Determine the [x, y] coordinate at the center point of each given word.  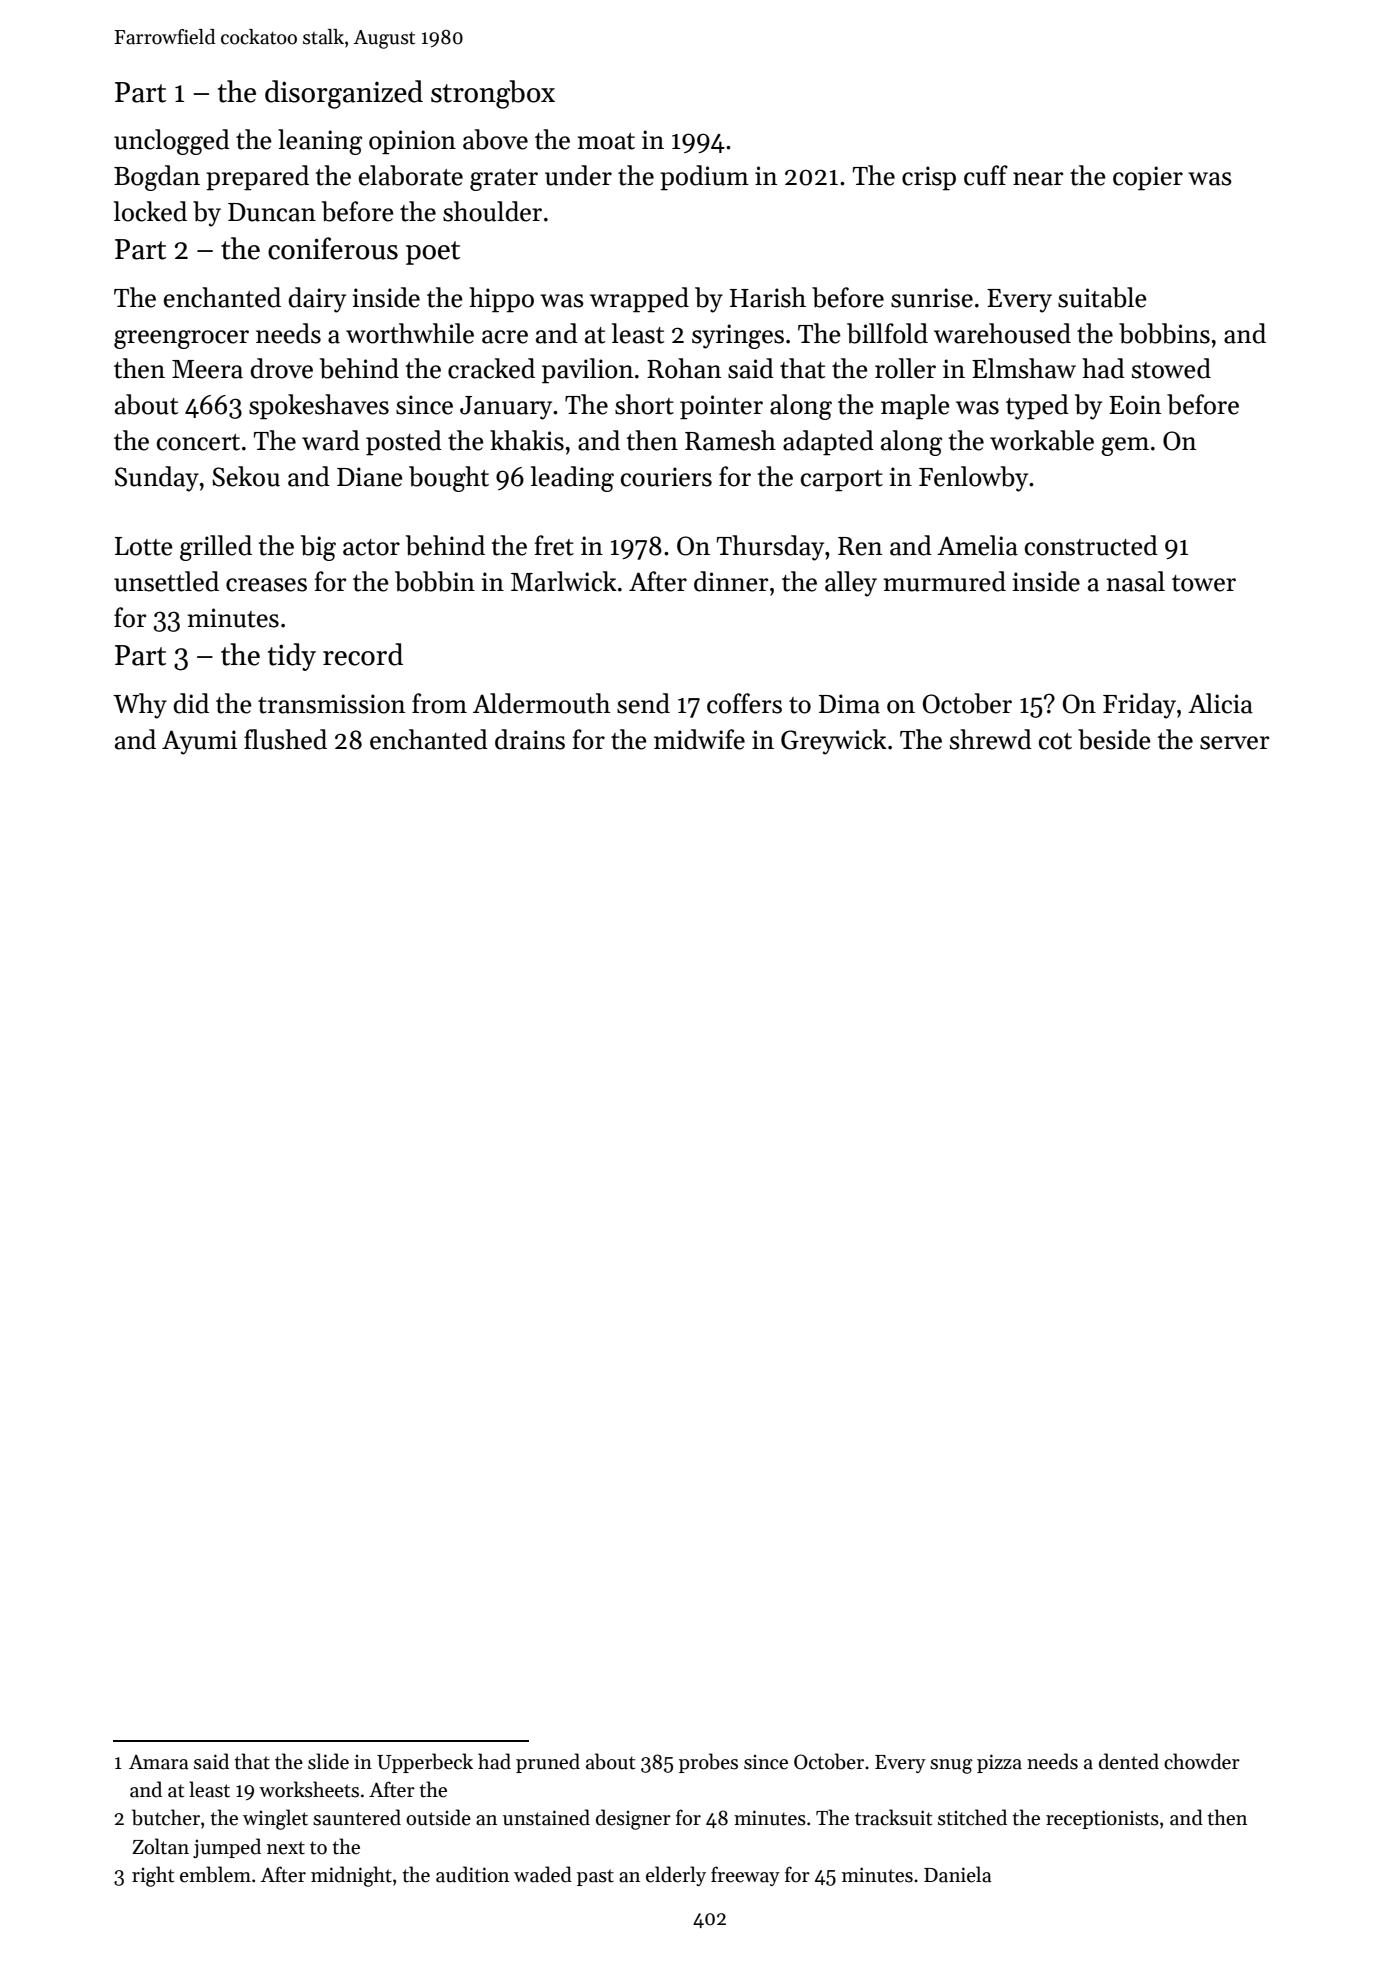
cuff [986, 175]
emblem [215, 1874]
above [495, 139]
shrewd [991, 739]
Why [140, 706]
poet [433, 253]
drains [530, 739]
